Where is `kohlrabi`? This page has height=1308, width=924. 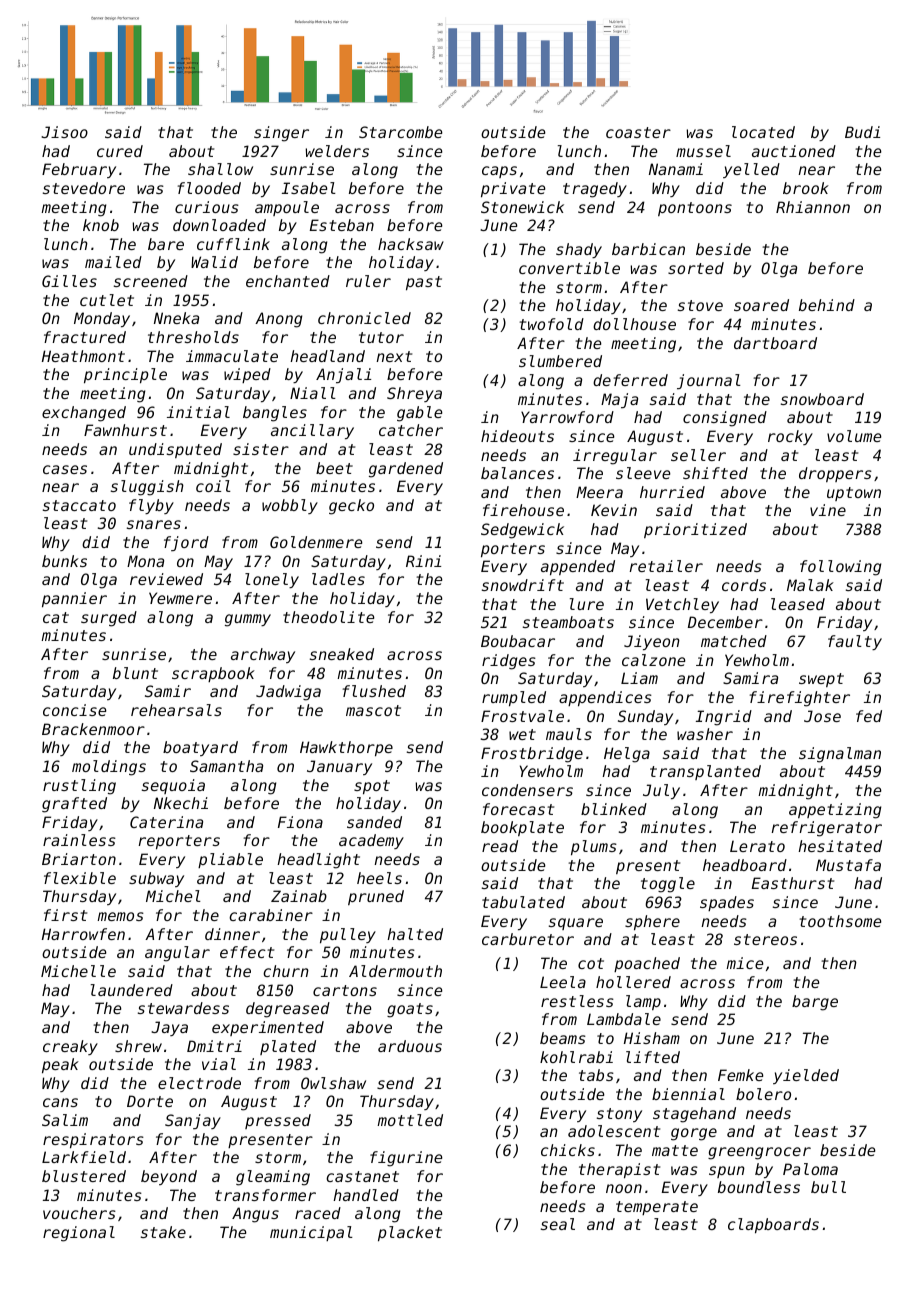 kohlrabi is located at coordinates (576, 1057).
